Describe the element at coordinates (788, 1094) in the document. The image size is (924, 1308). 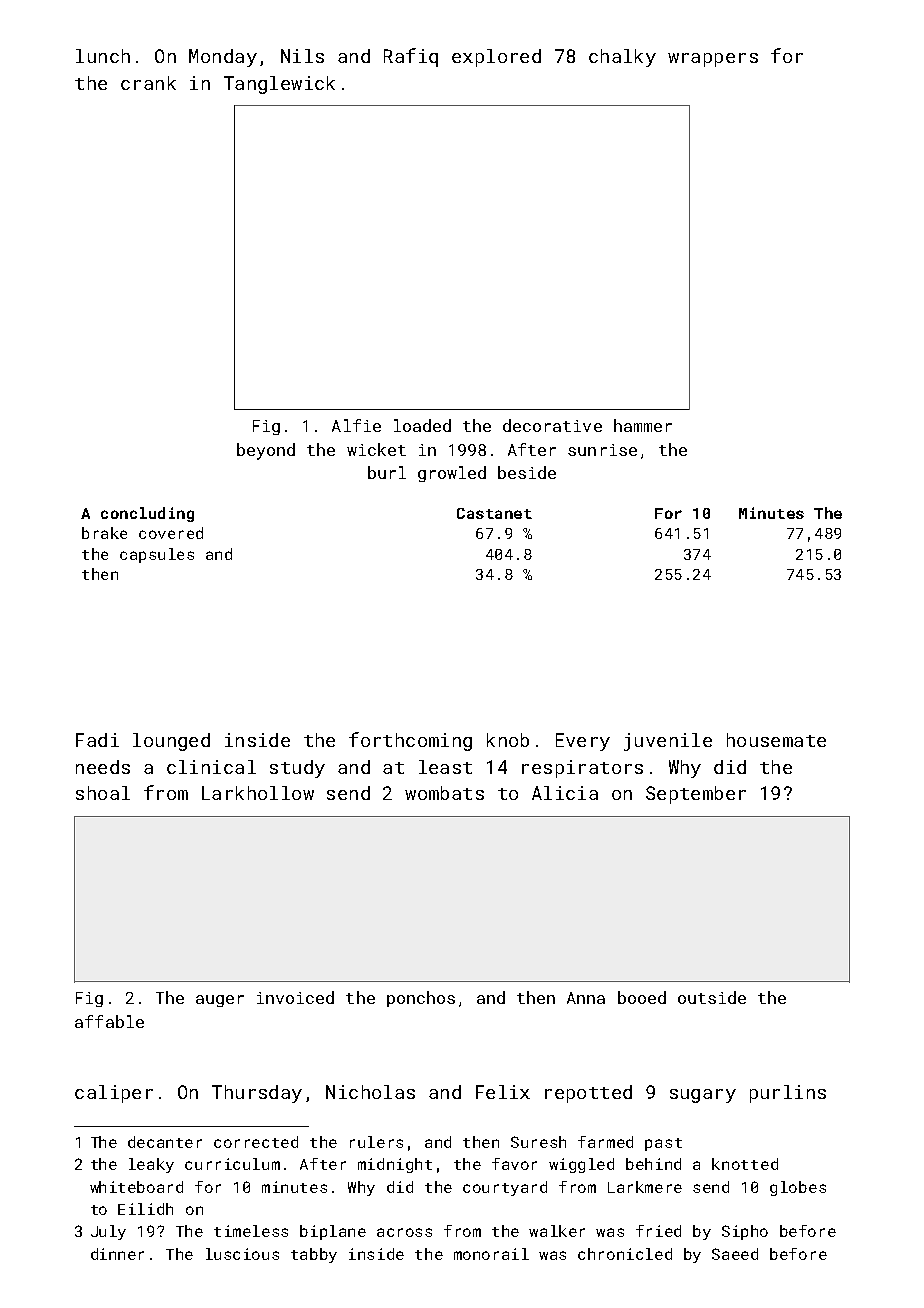
I see `purlins` at that location.
